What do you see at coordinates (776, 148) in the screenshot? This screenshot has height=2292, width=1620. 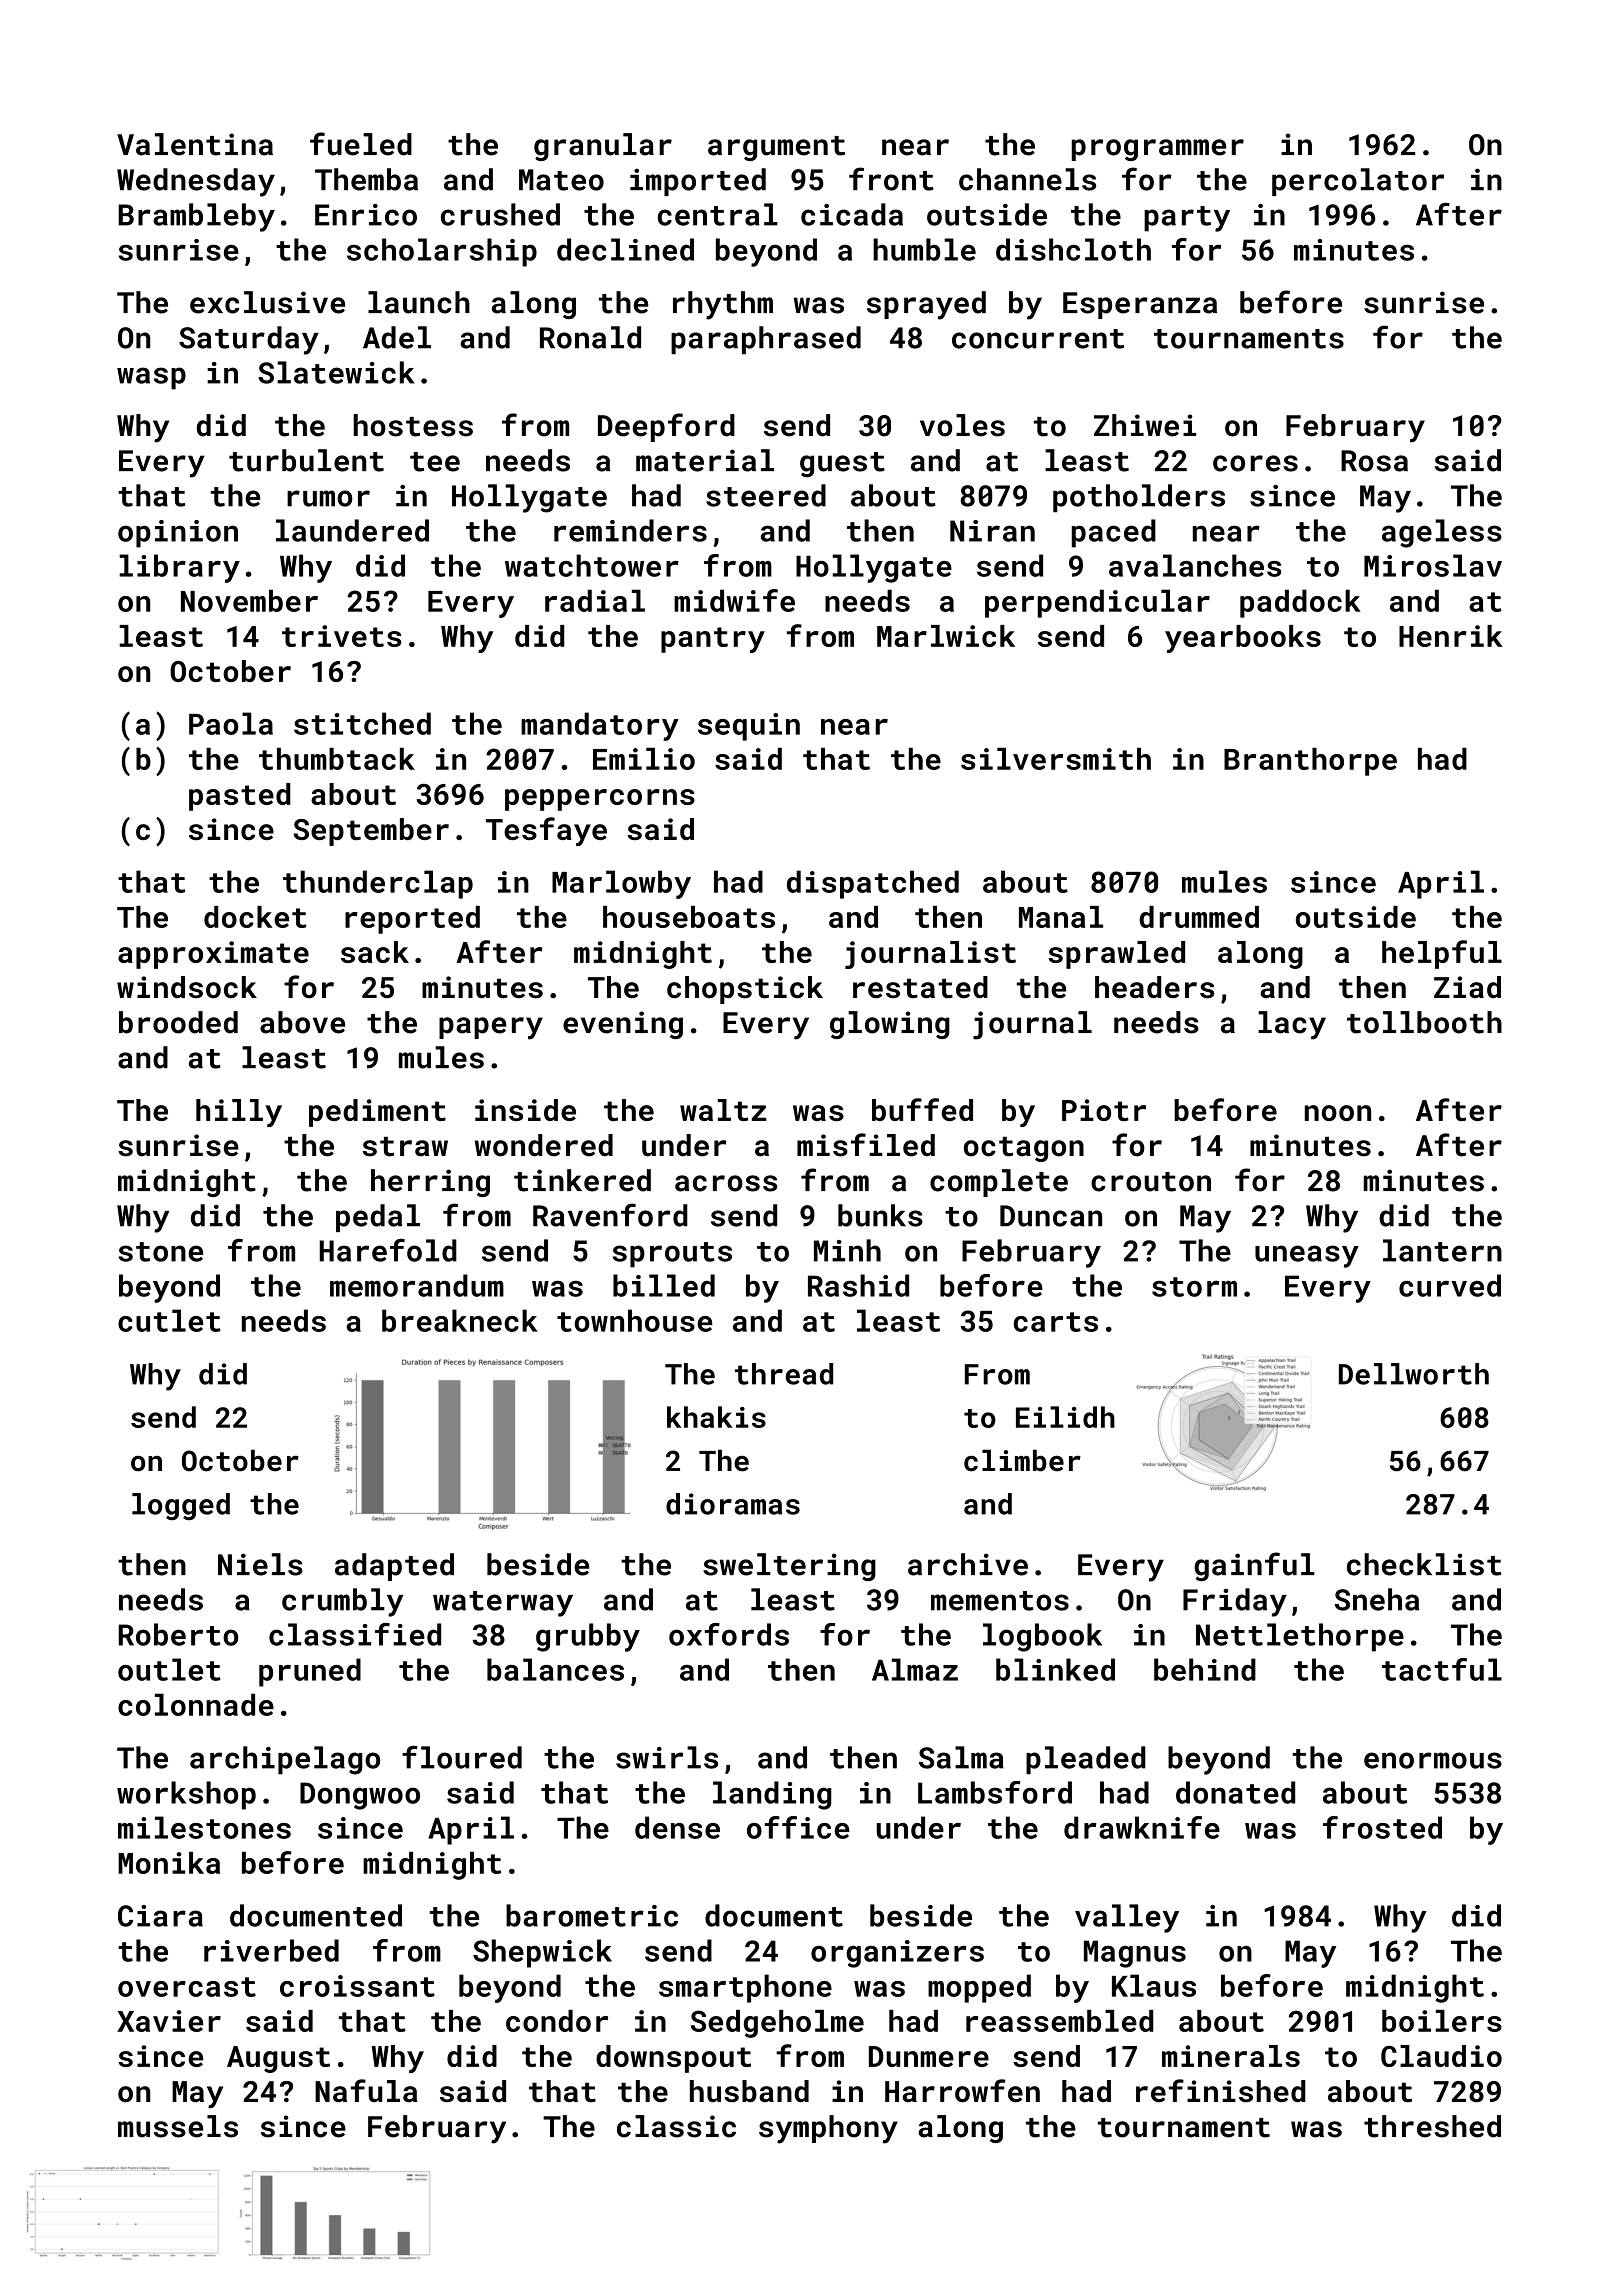 I see `argument` at bounding box center [776, 148].
